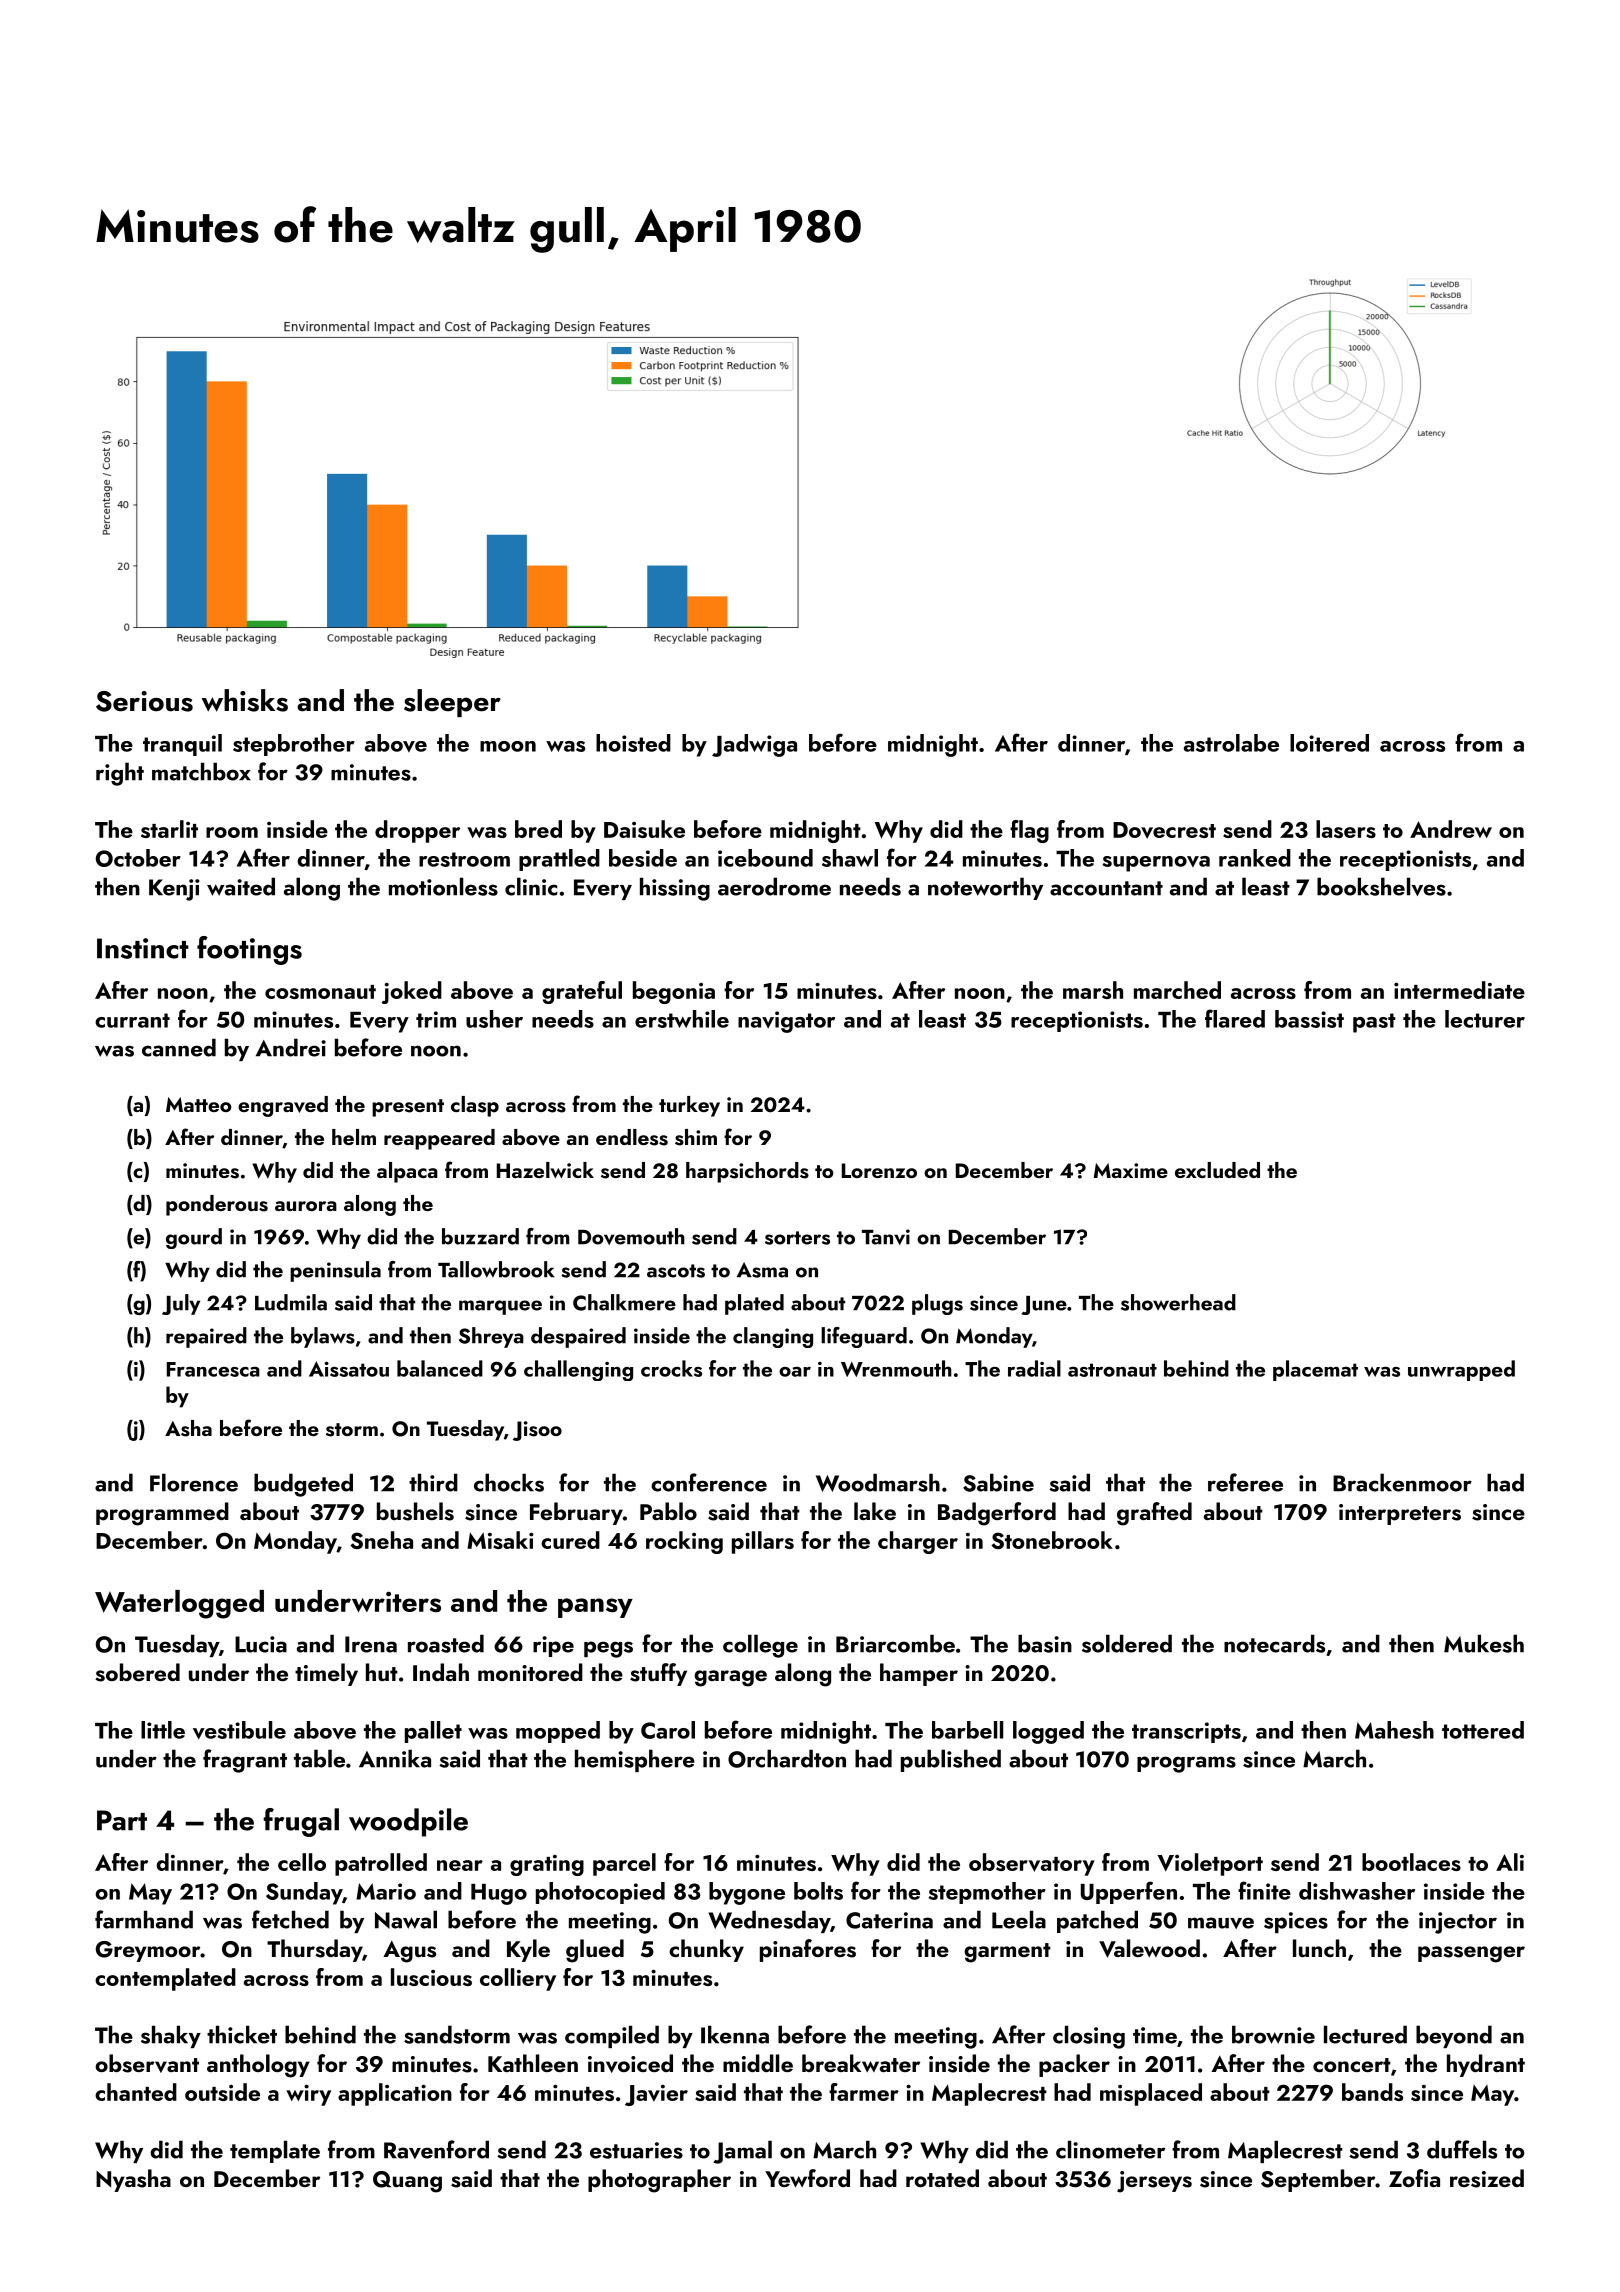 This screenshot has width=1620, height=2292. Describe the element at coordinates (709, 1482) in the screenshot. I see `conference` at that location.
